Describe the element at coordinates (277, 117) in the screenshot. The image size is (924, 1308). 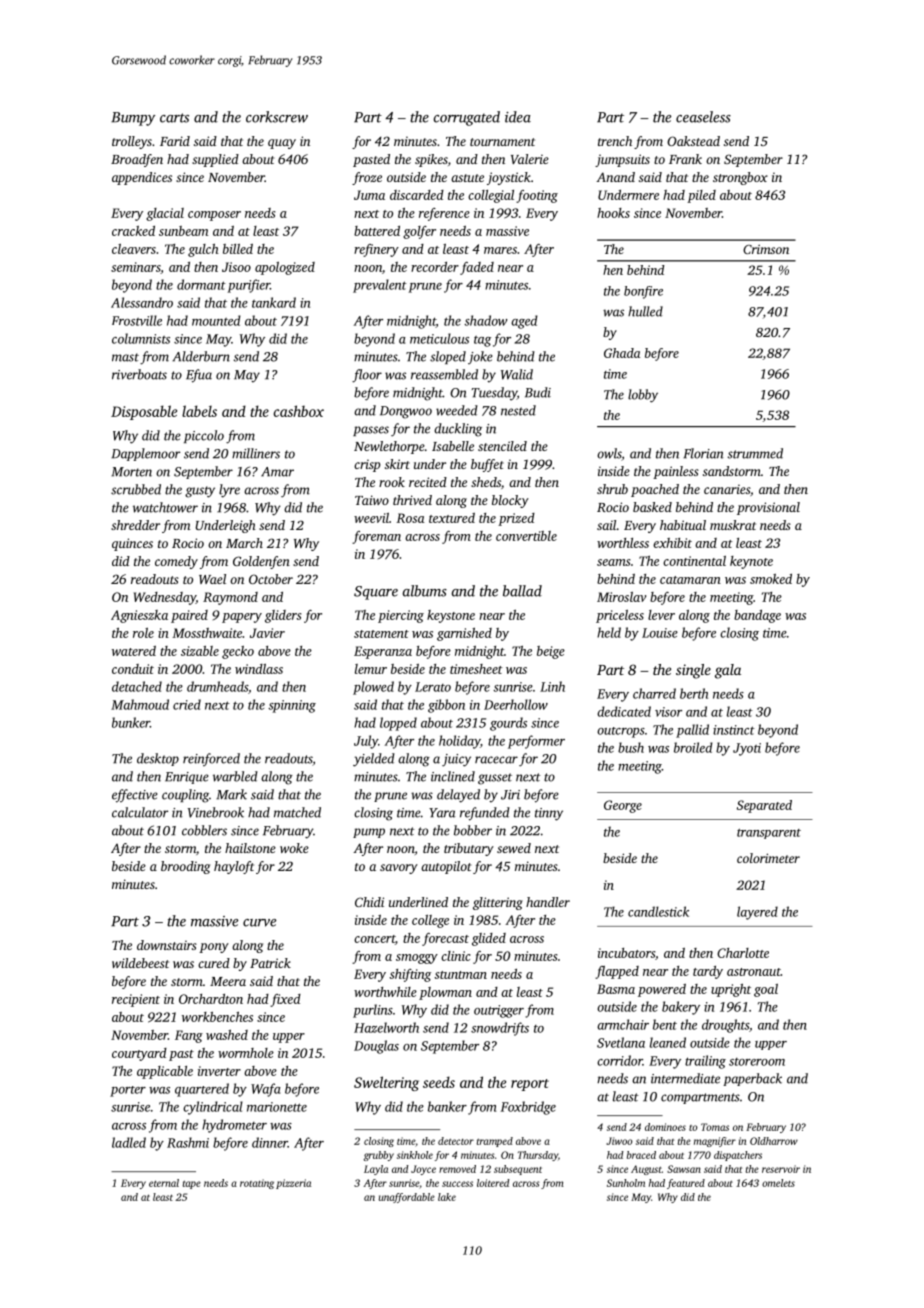
I see `corkscrew` at that location.
